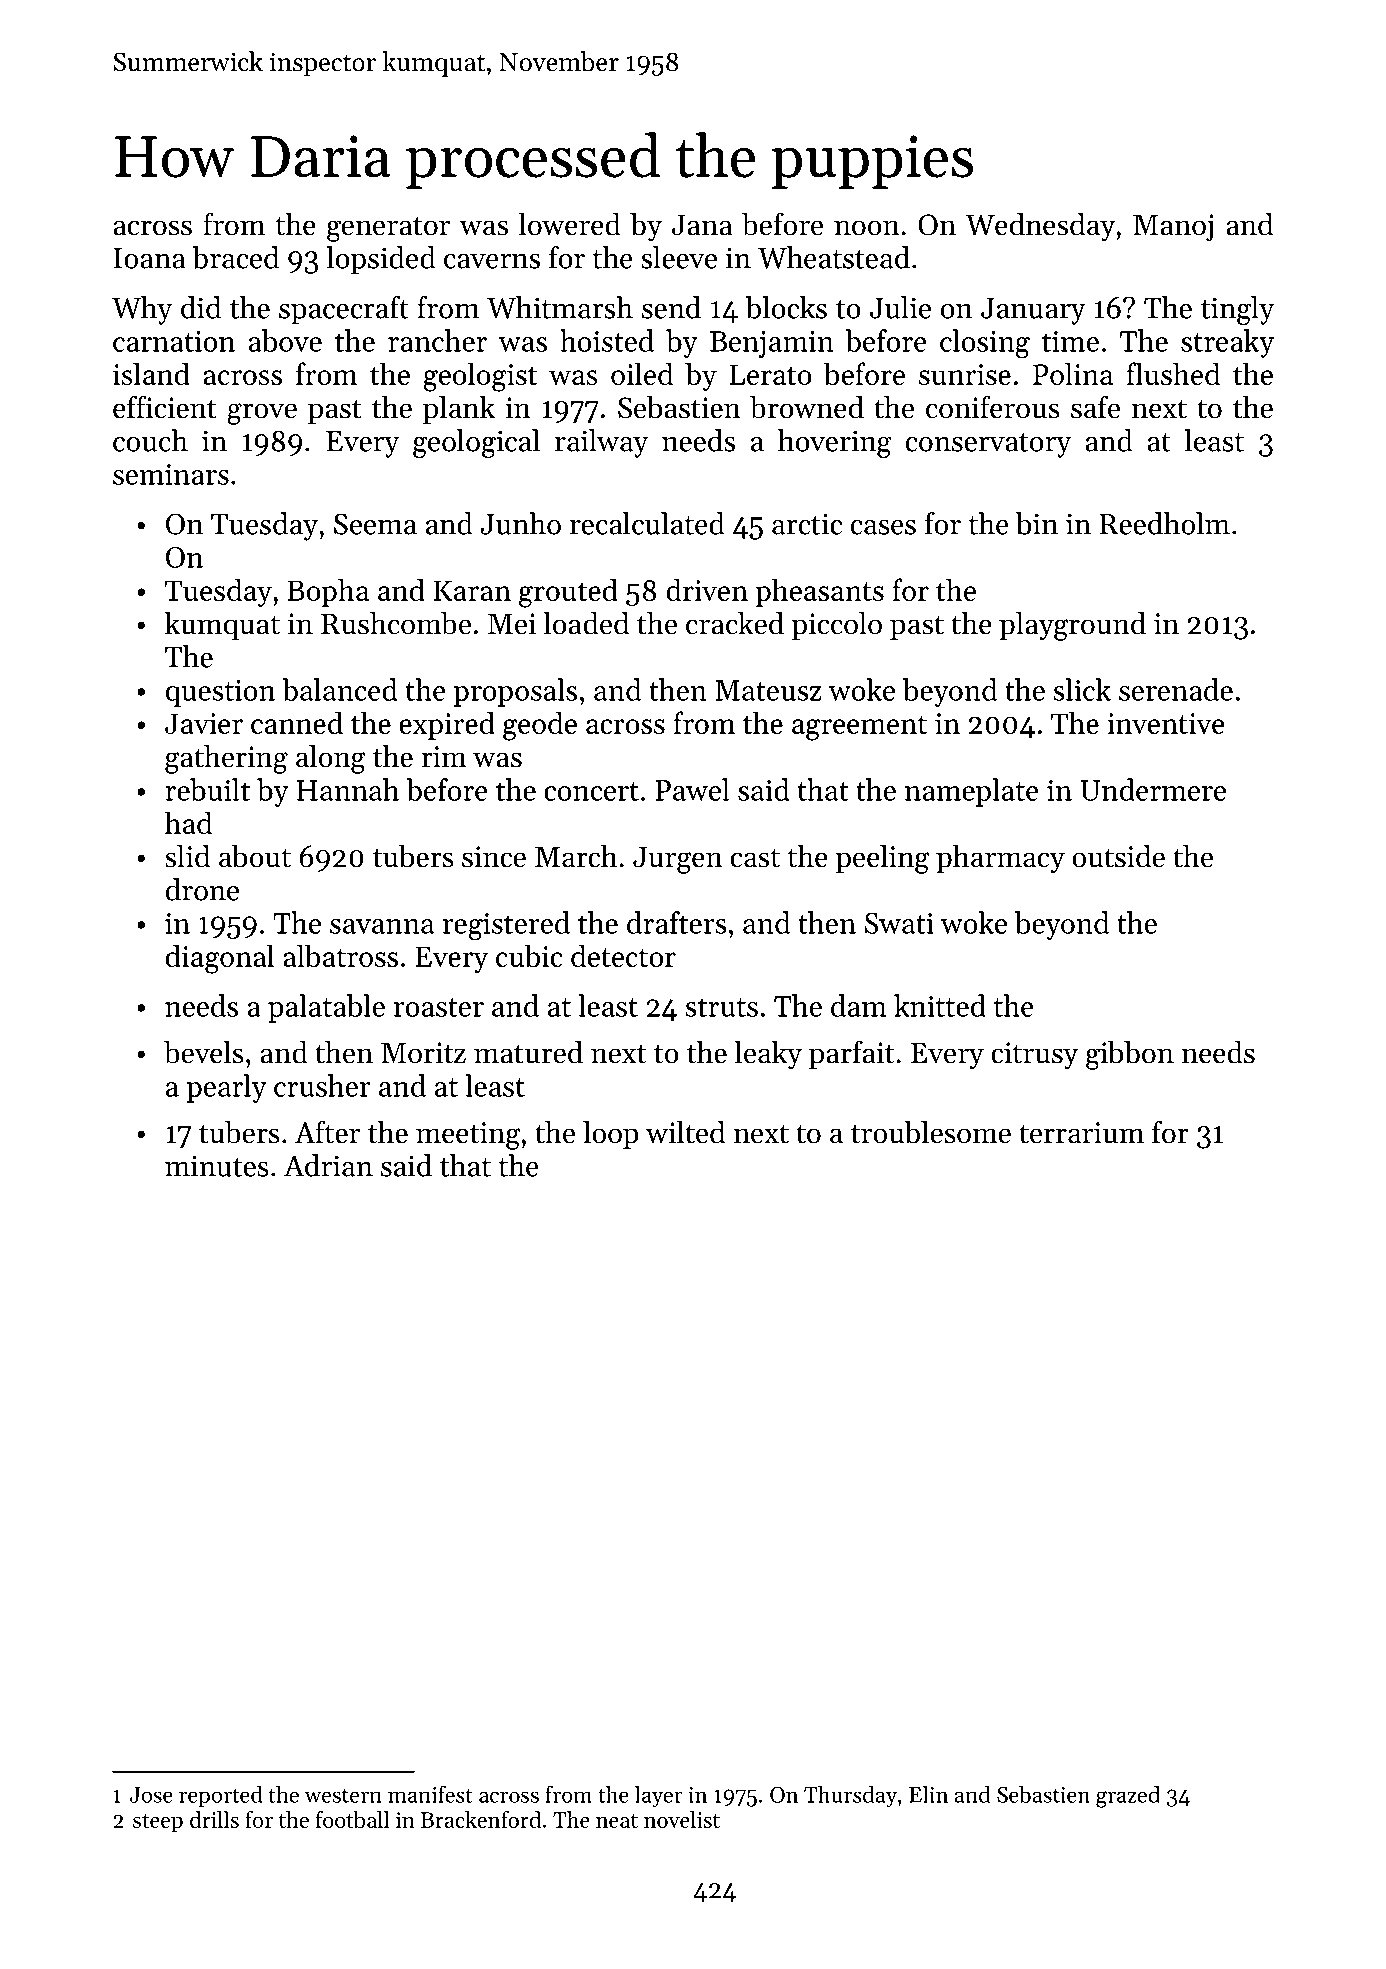  What do you see at coordinates (702, 225) in the screenshot?
I see `Jana` at bounding box center [702, 225].
